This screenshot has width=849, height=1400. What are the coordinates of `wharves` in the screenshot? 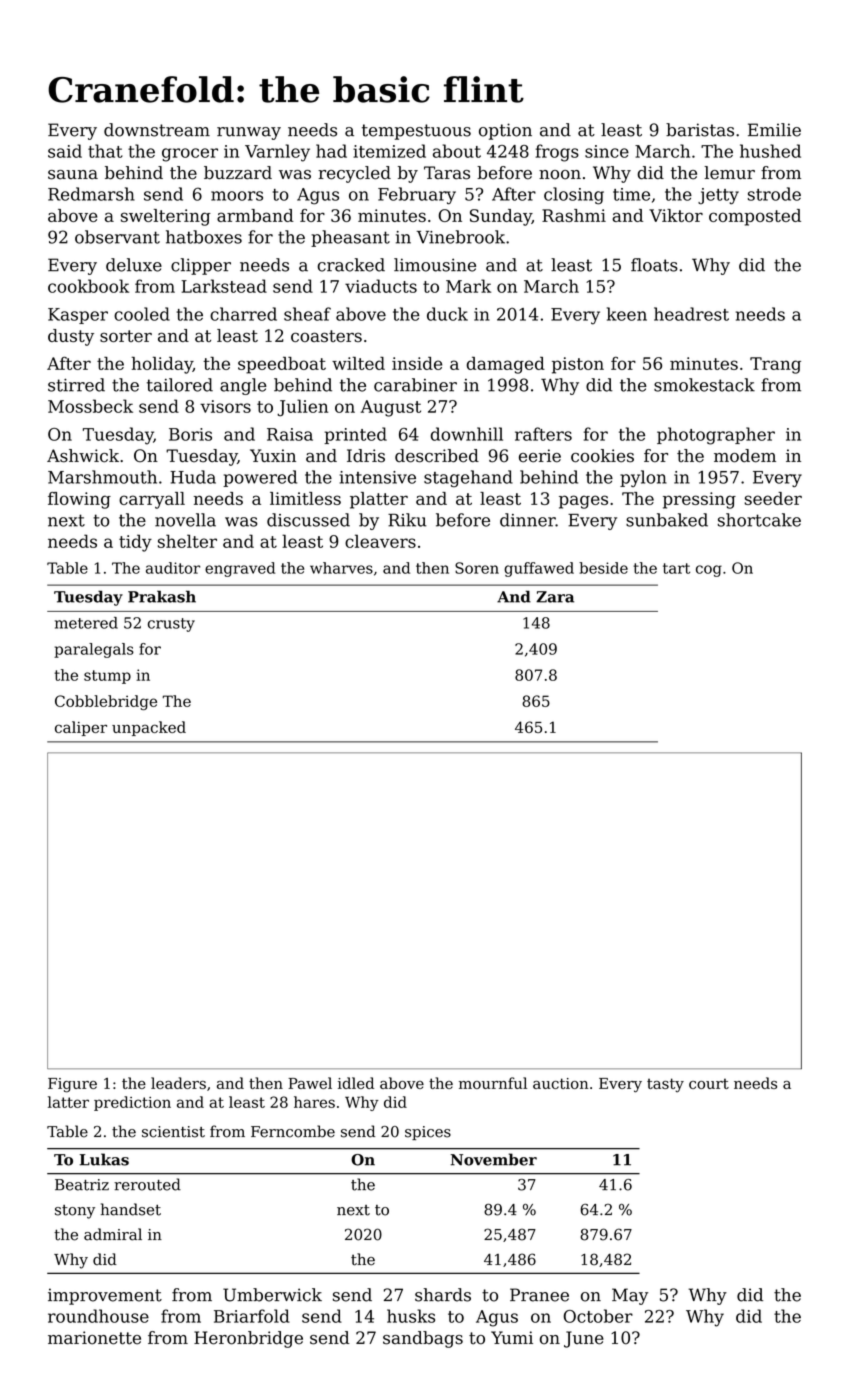 It's located at (341, 568).
